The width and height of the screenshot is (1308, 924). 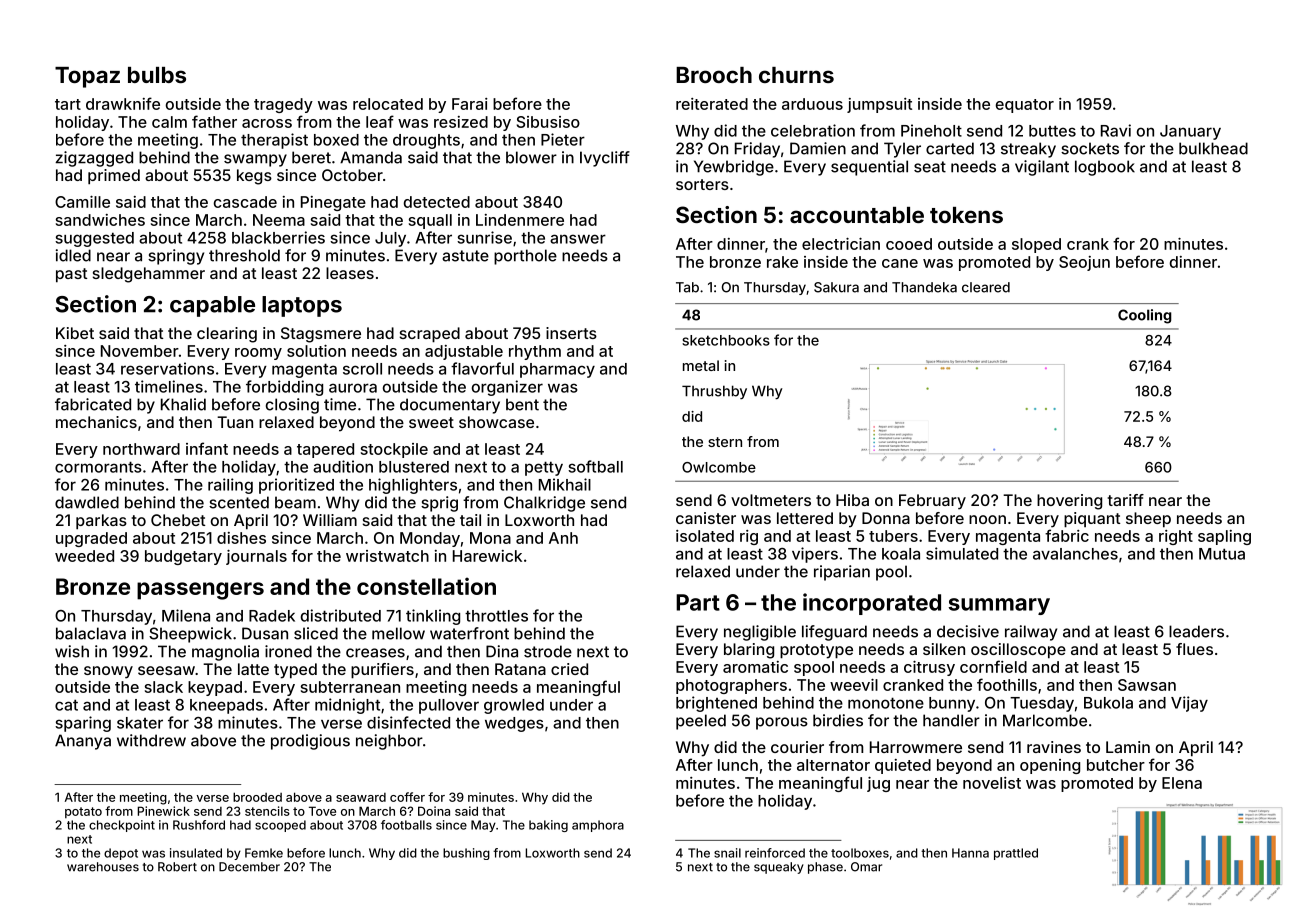 What do you see at coordinates (1092, 520) in the screenshot?
I see `piquant` at bounding box center [1092, 520].
